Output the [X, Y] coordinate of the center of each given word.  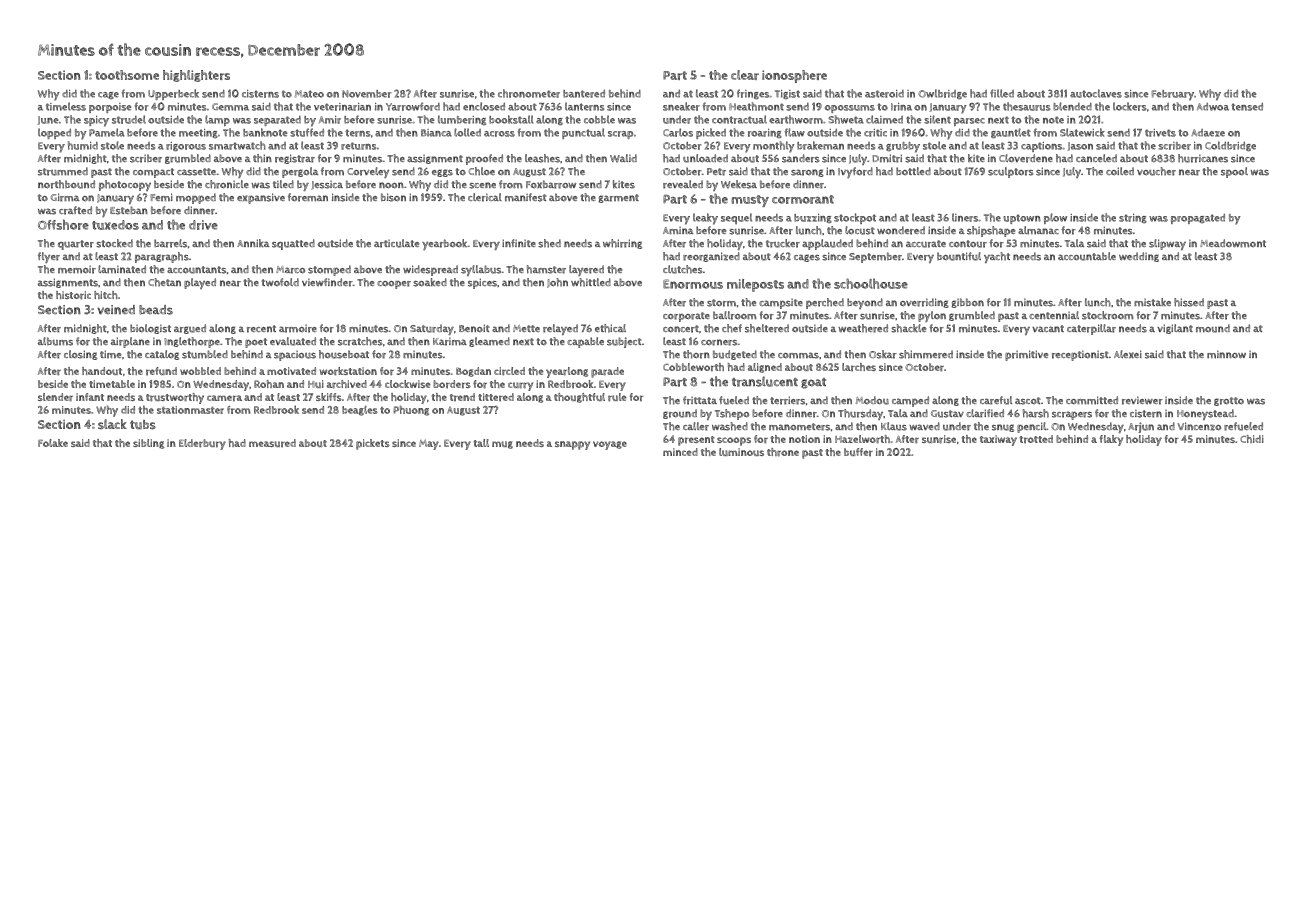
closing [80, 355]
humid [83, 145]
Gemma [230, 107]
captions [1042, 147]
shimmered [926, 354]
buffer [858, 452]
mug [502, 445]
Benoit [474, 328]
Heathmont [756, 106]
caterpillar [1091, 329]
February [1172, 95]
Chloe [481, 171]
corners [719, 342]
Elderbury [202, 444]
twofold [280, 282]
